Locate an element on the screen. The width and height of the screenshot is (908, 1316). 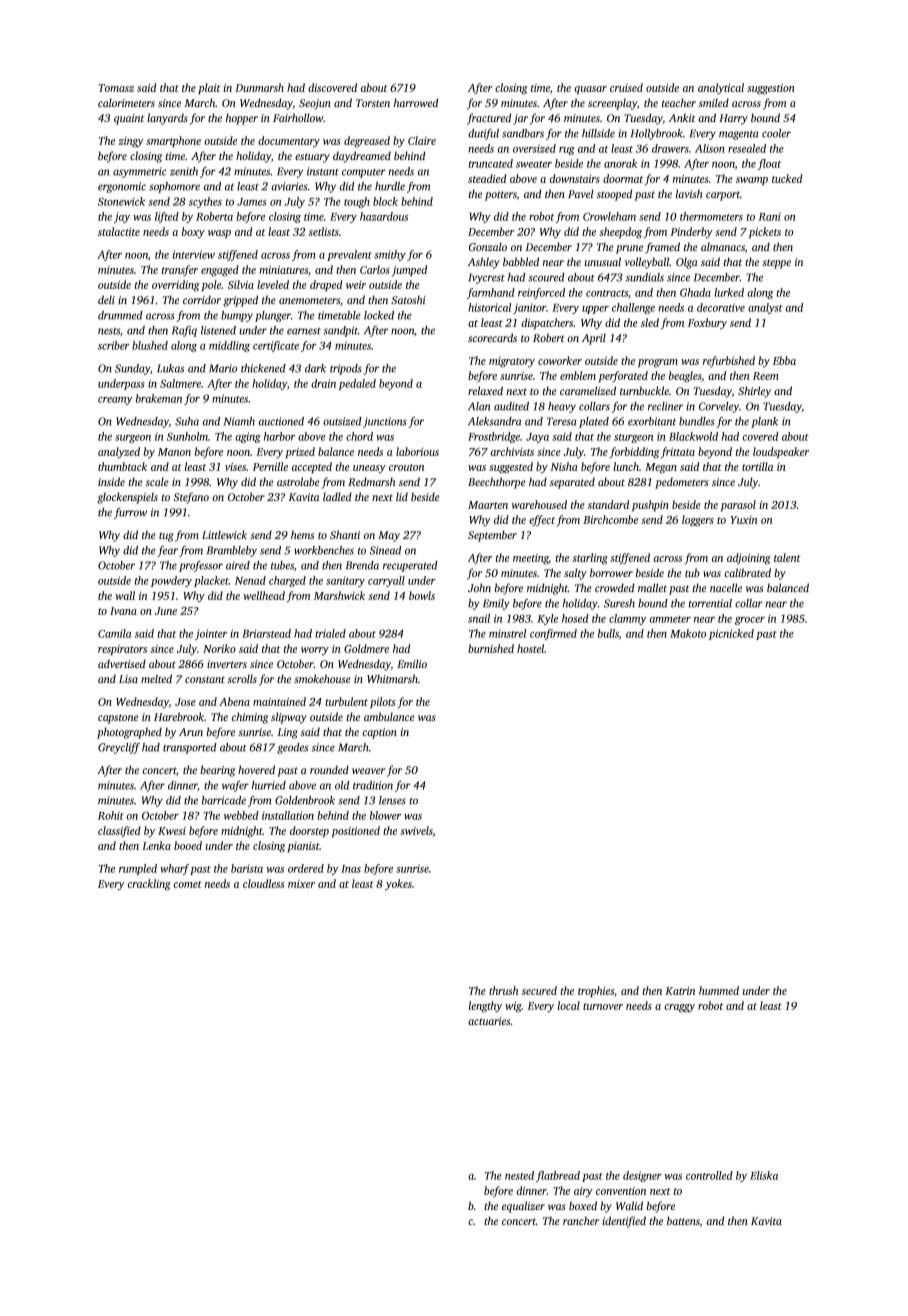
analytical is located at coordinates (721, 89).
